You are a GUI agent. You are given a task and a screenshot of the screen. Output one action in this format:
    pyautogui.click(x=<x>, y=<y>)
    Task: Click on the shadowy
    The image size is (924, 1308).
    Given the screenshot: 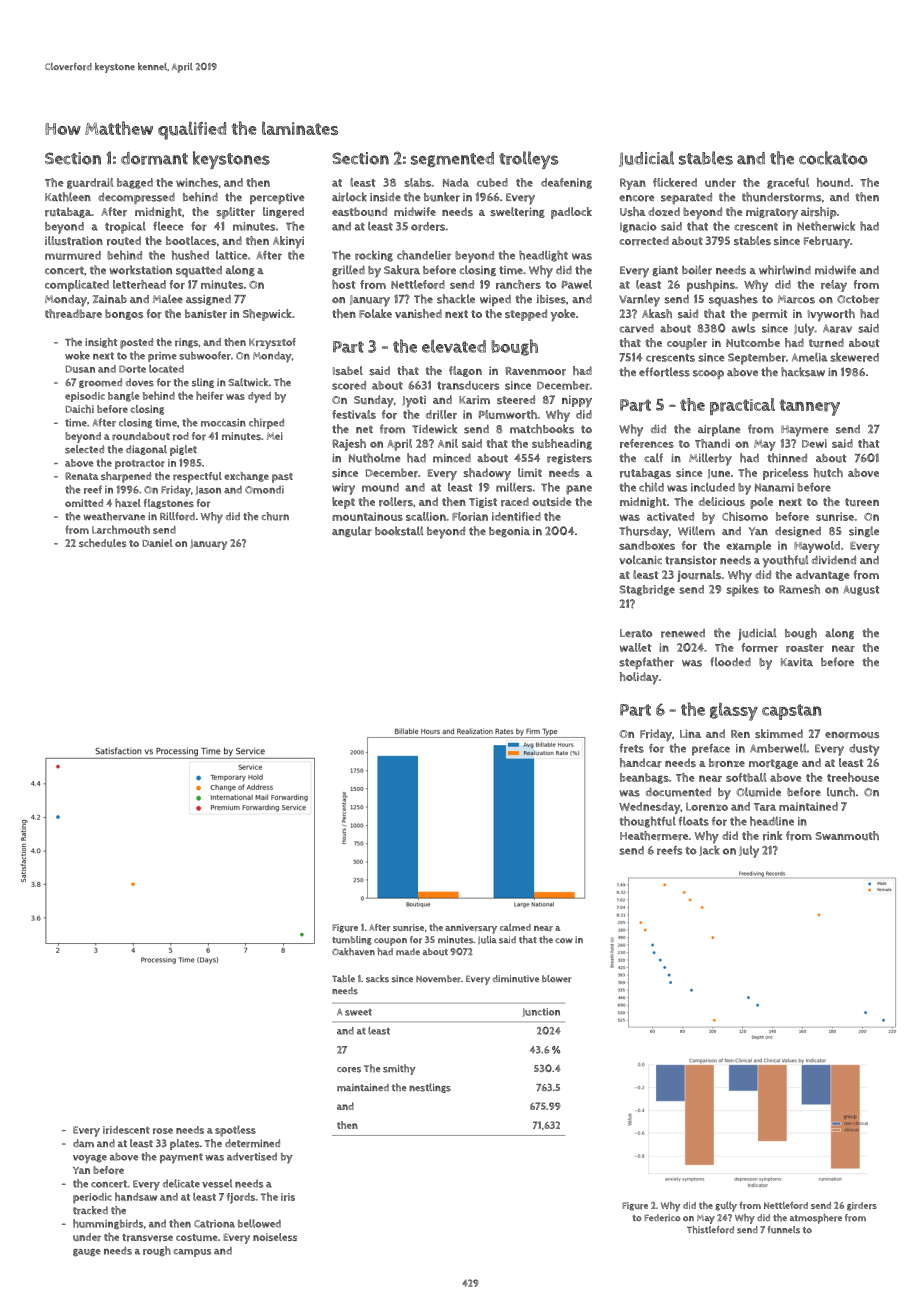 What is the action you would take?
    pyautogui.click(x=487, y=474)
